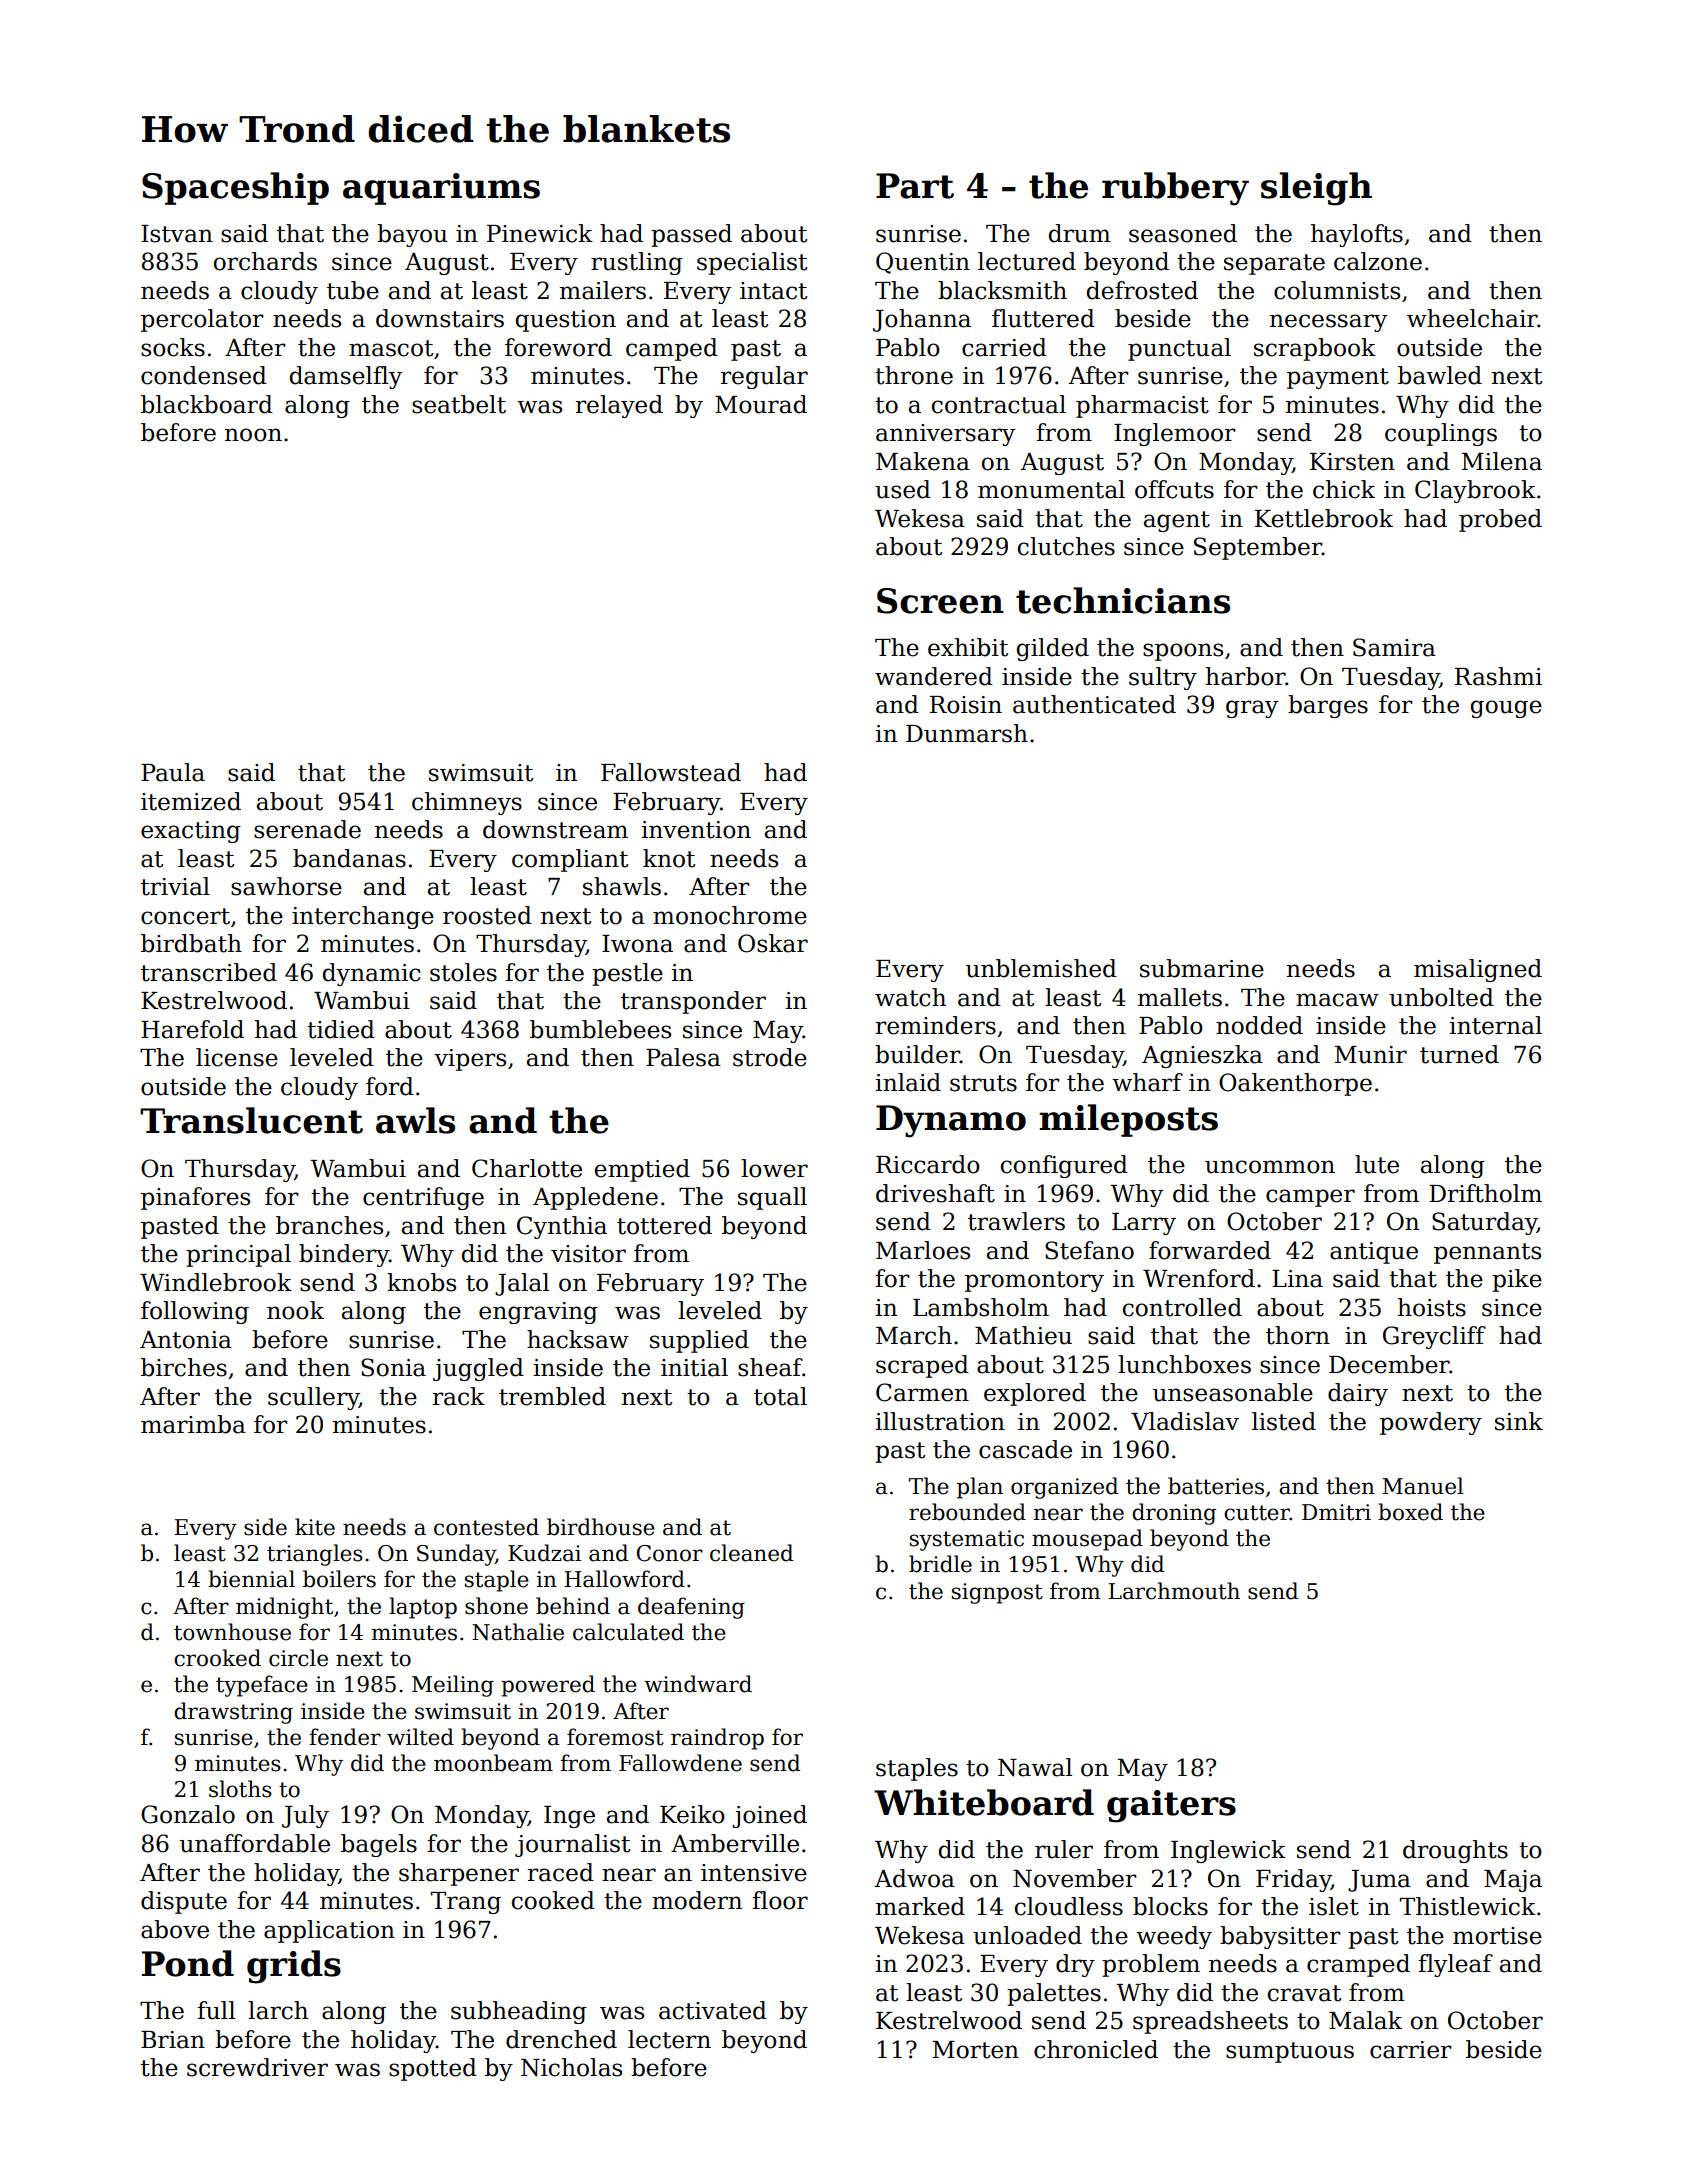  Describe the element at coordinates (915, 186) in the screenshot. I see `Part` at that location.
